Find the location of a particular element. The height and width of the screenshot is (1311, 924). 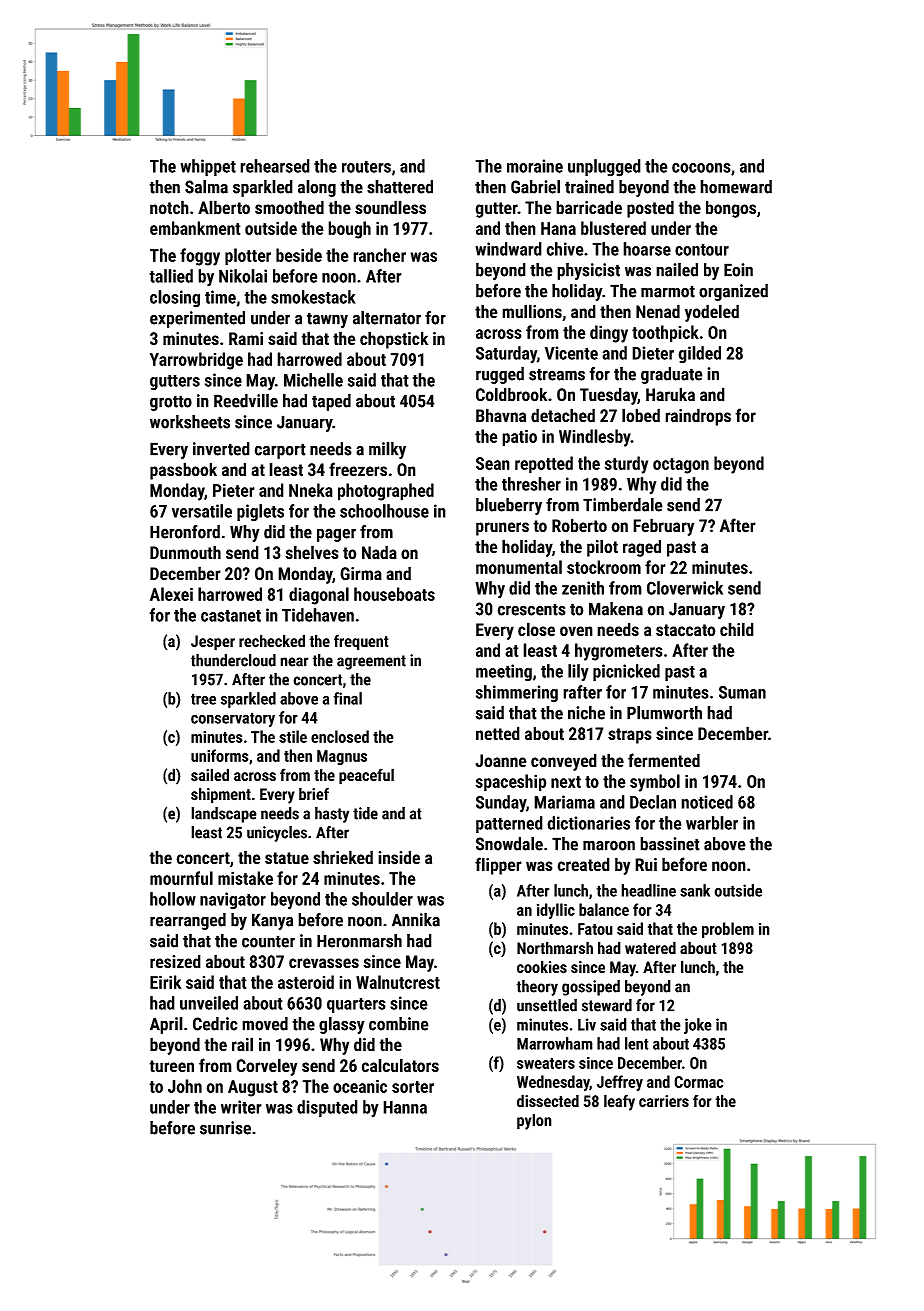

mournful is located at coordinates (181, 878).
